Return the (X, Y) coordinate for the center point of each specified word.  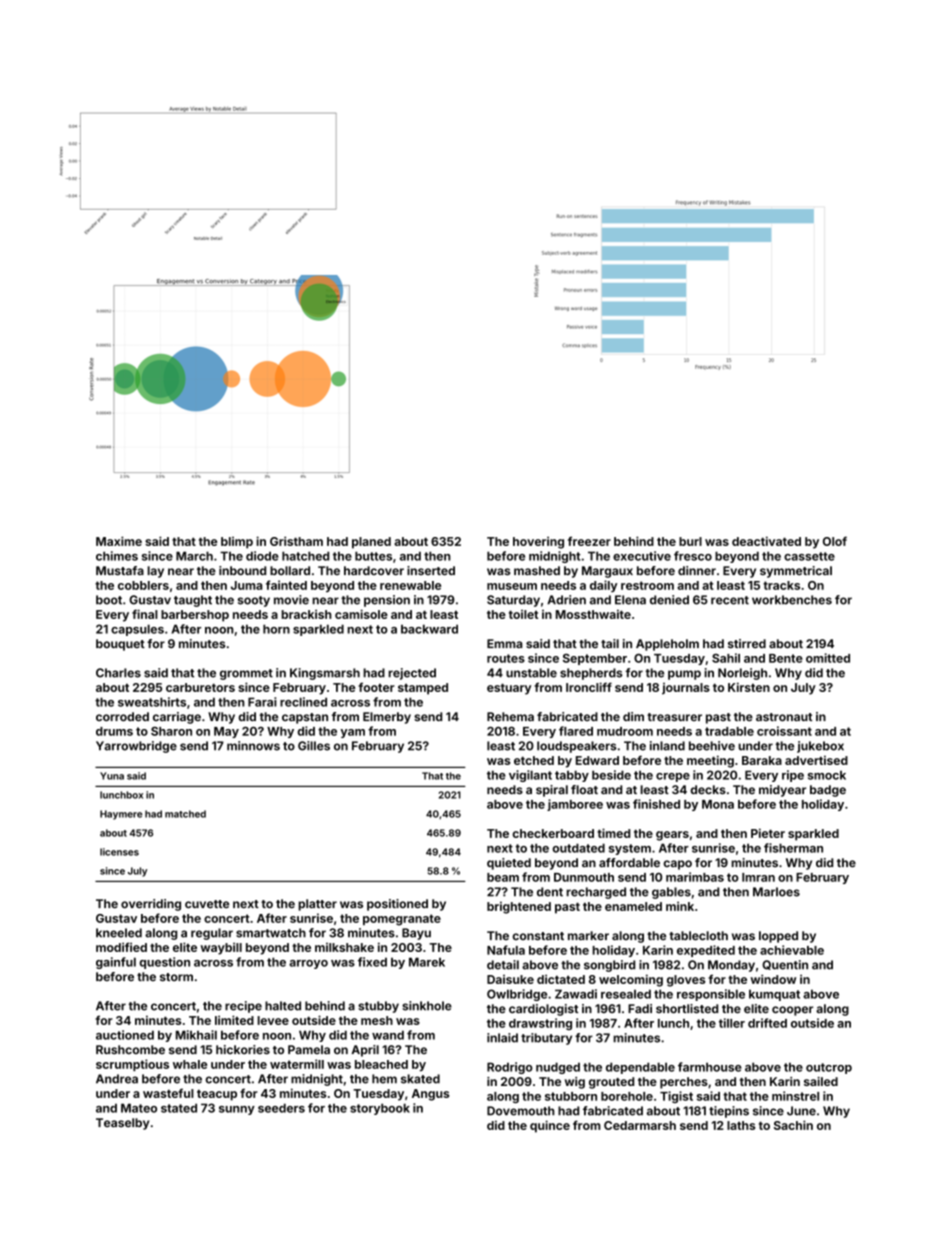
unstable (531, 673)
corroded (122, 716)
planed (371, 543)
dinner (697, 570)
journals (686, 689)
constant (538, 936)
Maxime (119, 541)
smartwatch (271, 933)
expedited (706, 951)
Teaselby (122, 1124)
